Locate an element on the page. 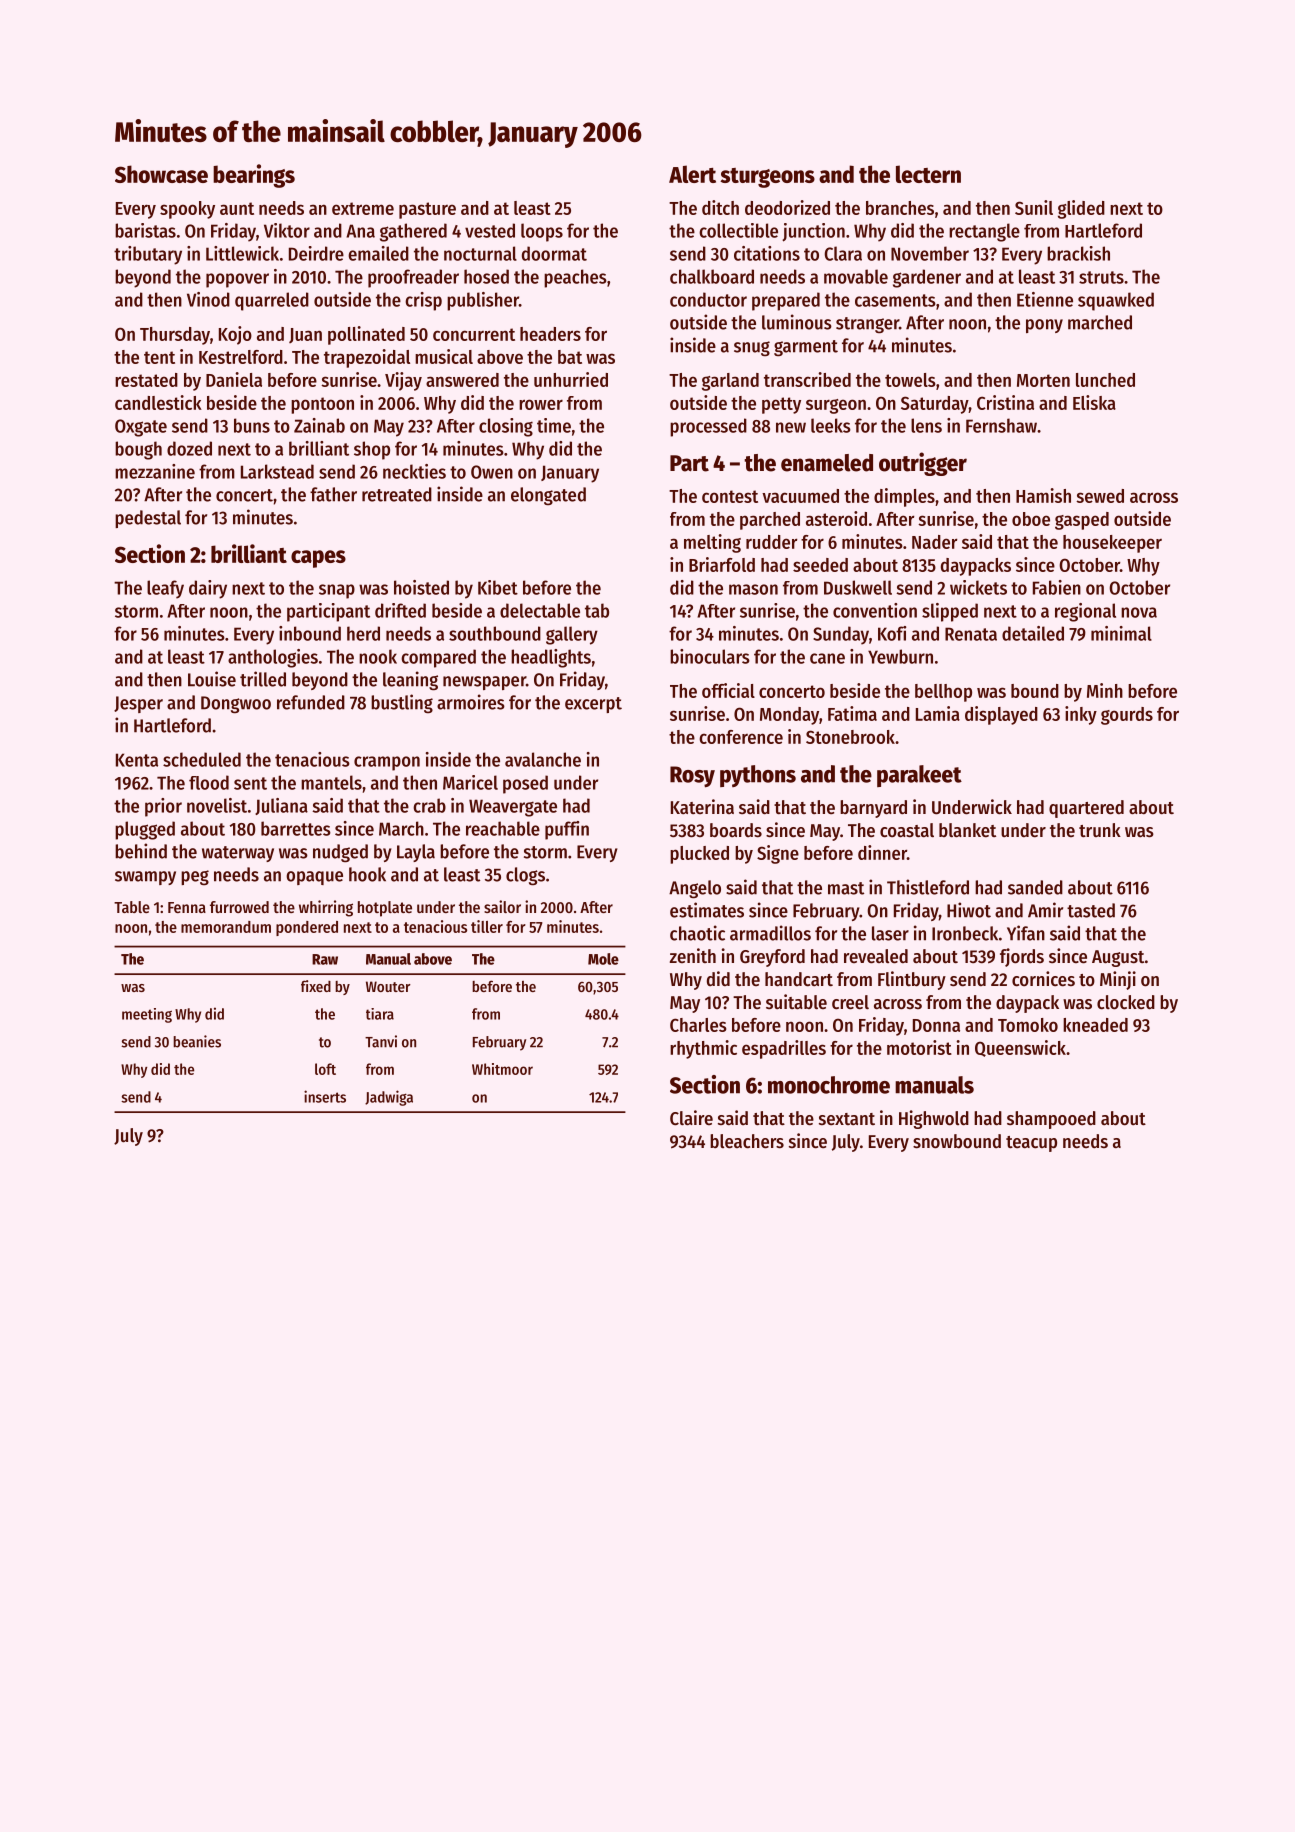 Image resolution: width=1295 pixels, height=1832 pixels. meeting is located at coordinates (147, 1015).
